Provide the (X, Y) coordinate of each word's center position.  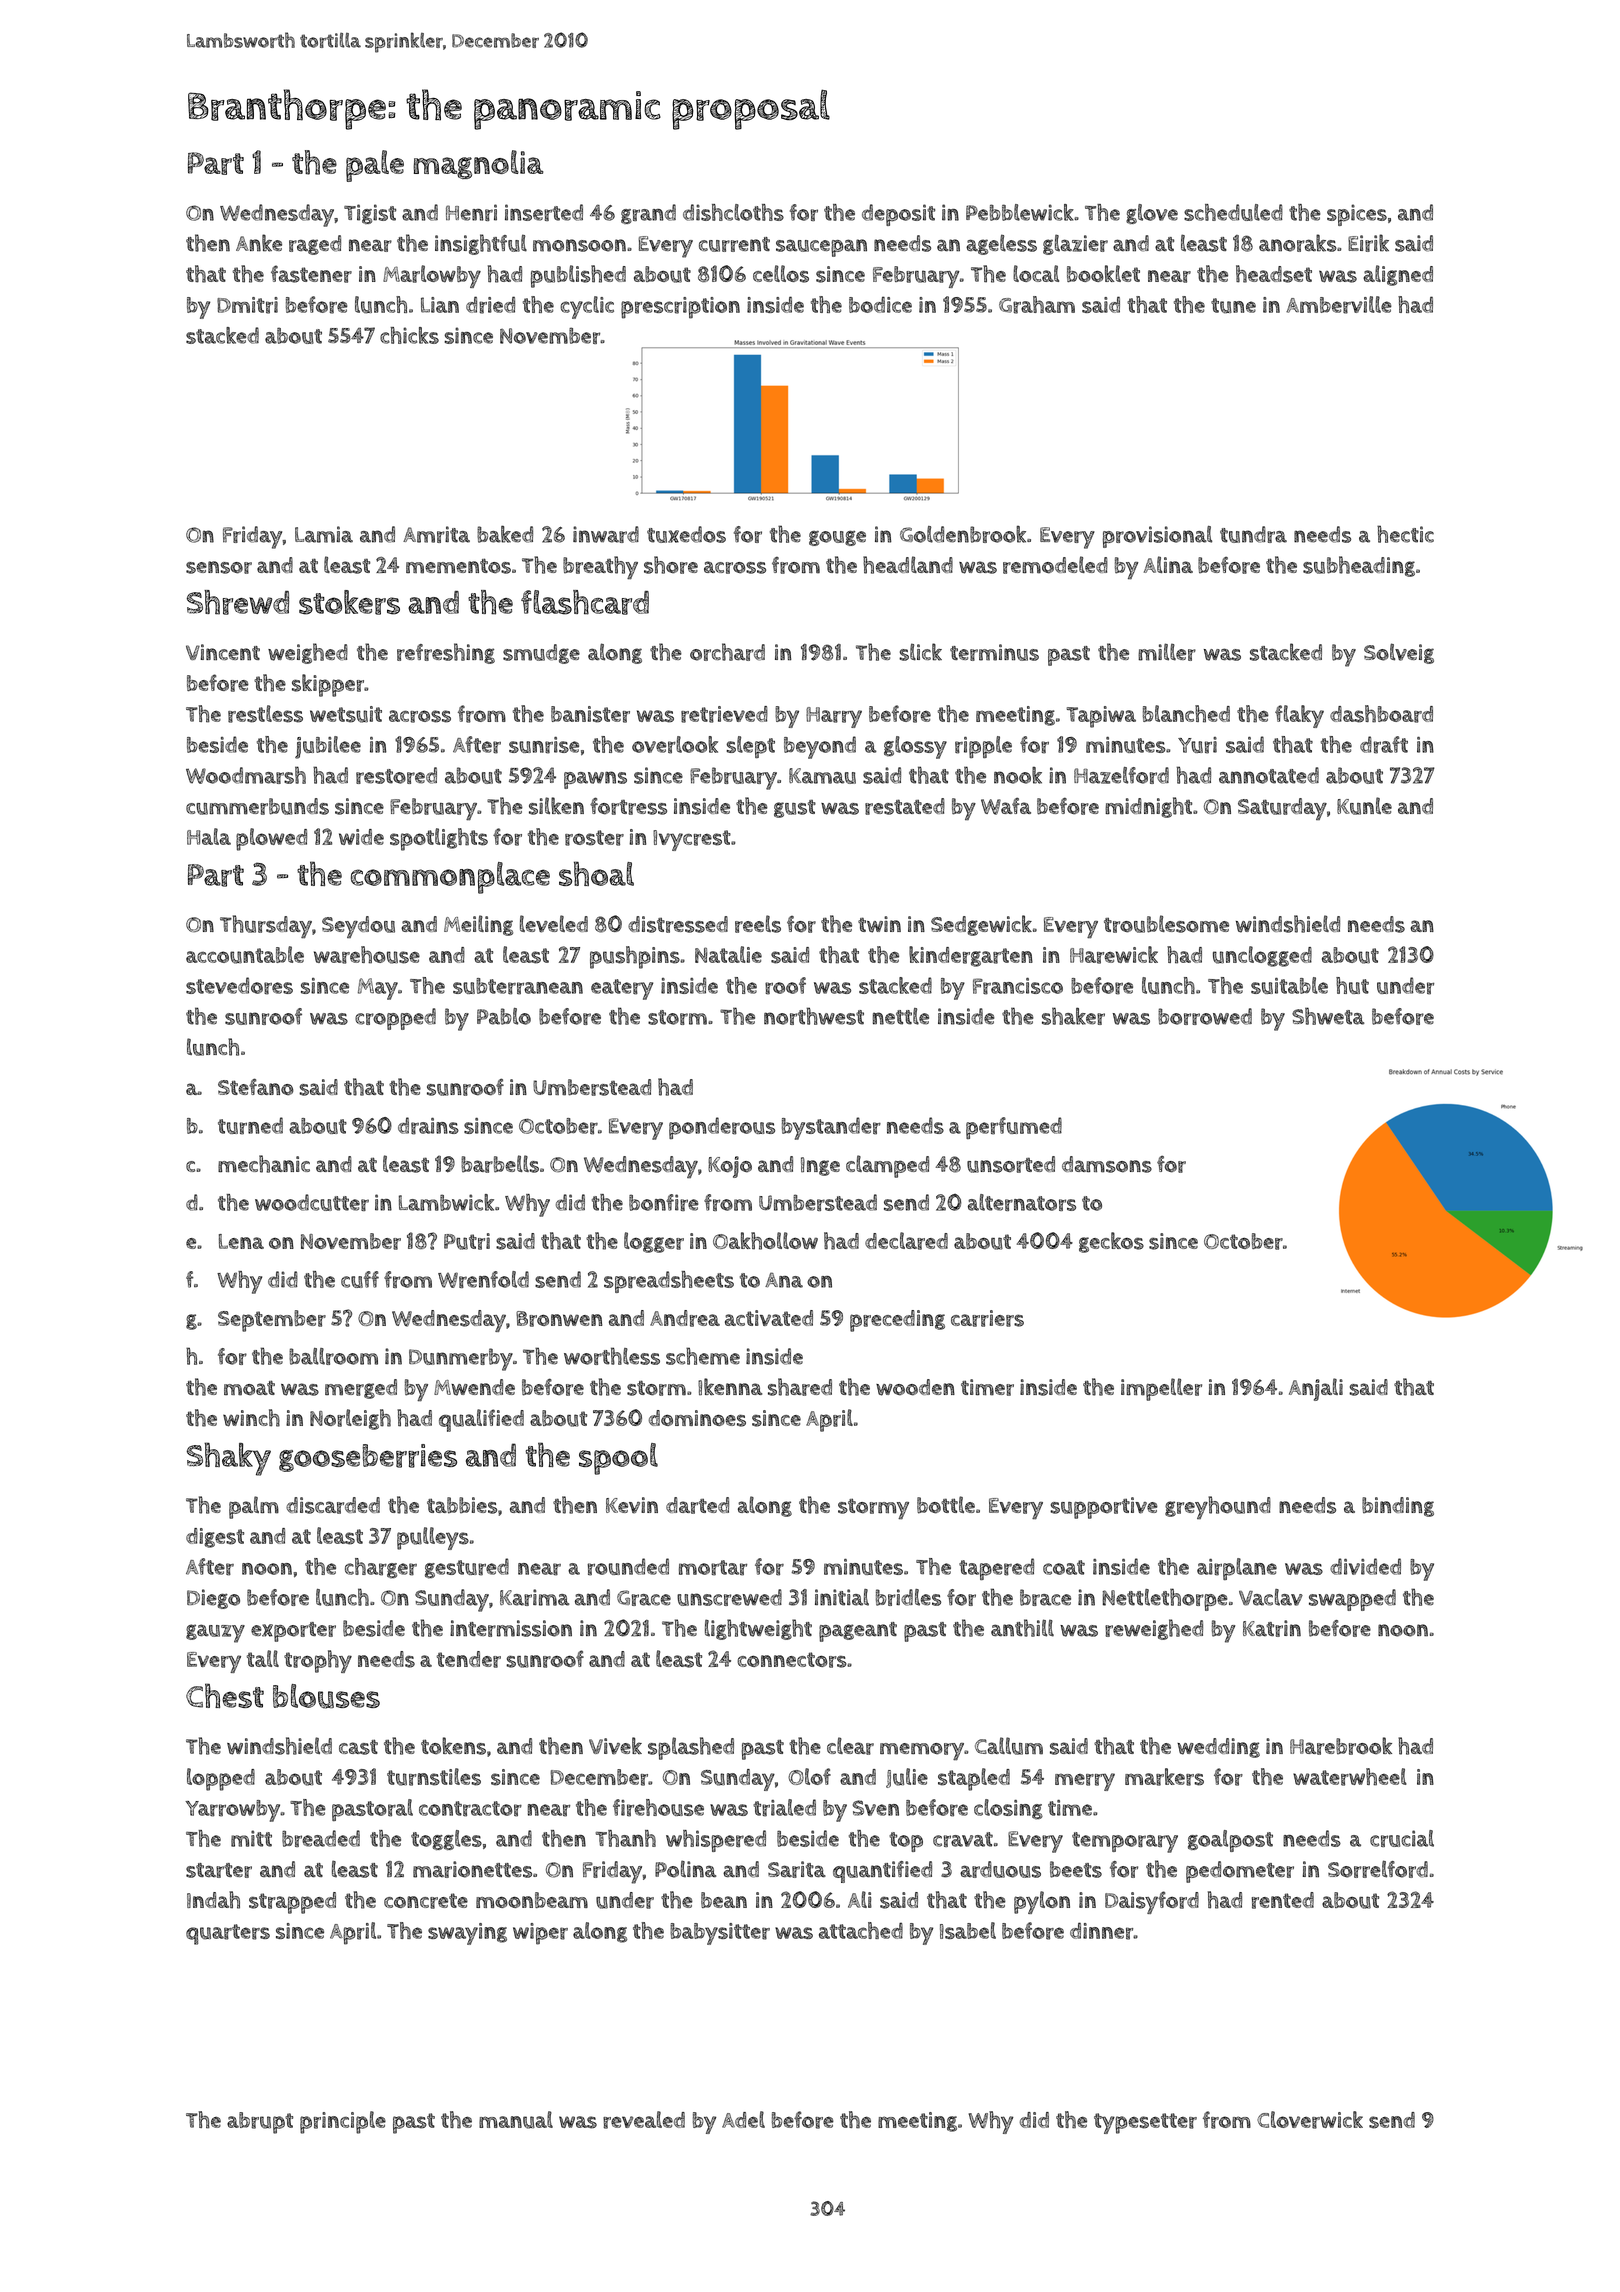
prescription (680, 308)
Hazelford (1121, 775)
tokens (453, 1746)
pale (375, 166)
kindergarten (971, 956)
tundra (1253, 534)
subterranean (518, 986)
